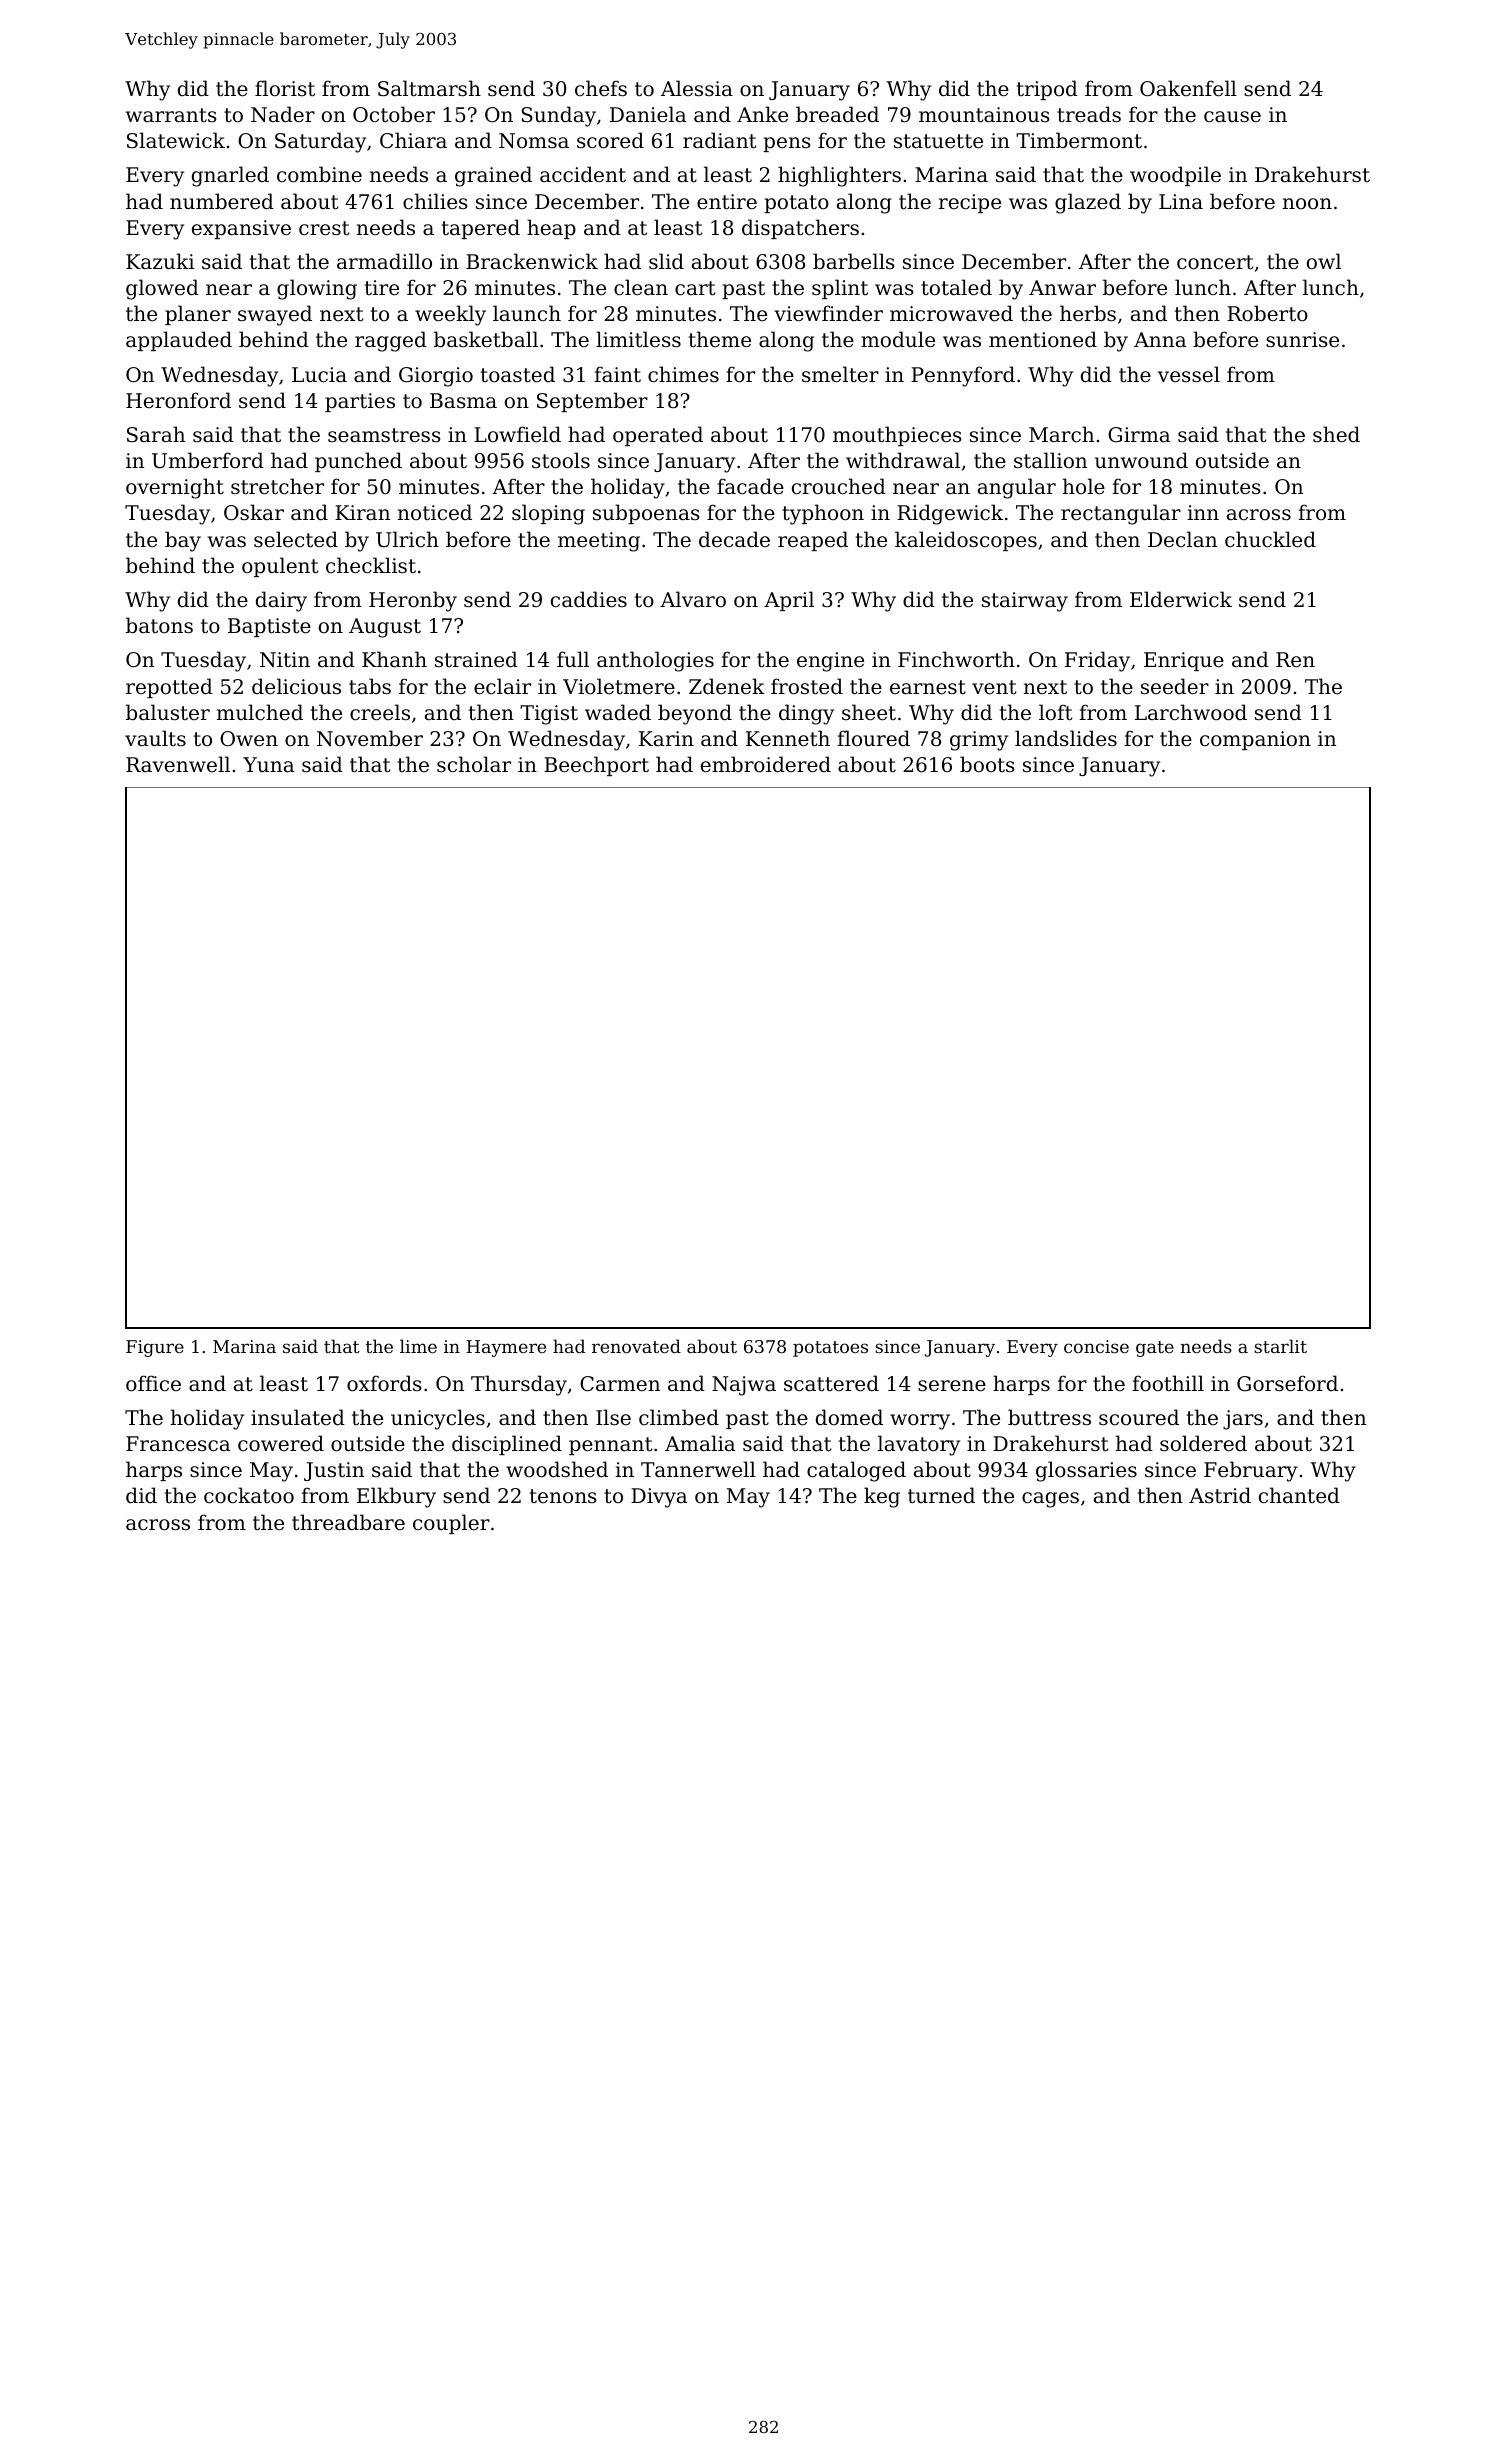 This screenshot has height=2464, width=1496. Describe the element at coordinates (636, 1346) in the screenshot. I see `renovated` at that location.
